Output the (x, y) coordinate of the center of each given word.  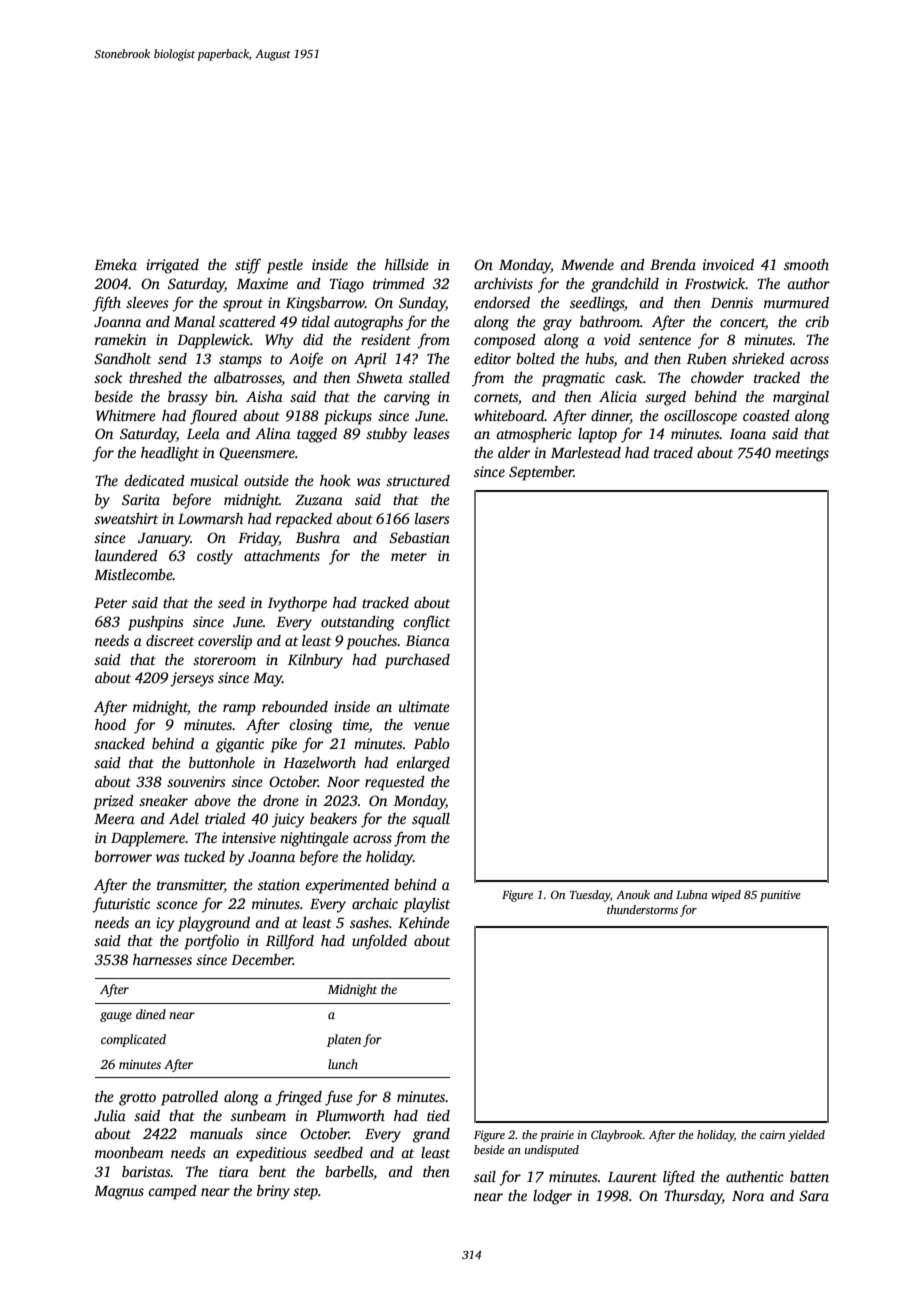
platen (344, 1040)
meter (409, 556)
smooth (806, 264)
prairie (557, 1136)
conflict (426, 623)
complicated (133, 1040)
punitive (780, 896)
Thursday (693, 1197)
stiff (248, 266)
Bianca (428, 640)
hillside (407, 264)
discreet (170, 640)
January (164, 540)
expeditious (271, 1154)
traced (673, 452)
